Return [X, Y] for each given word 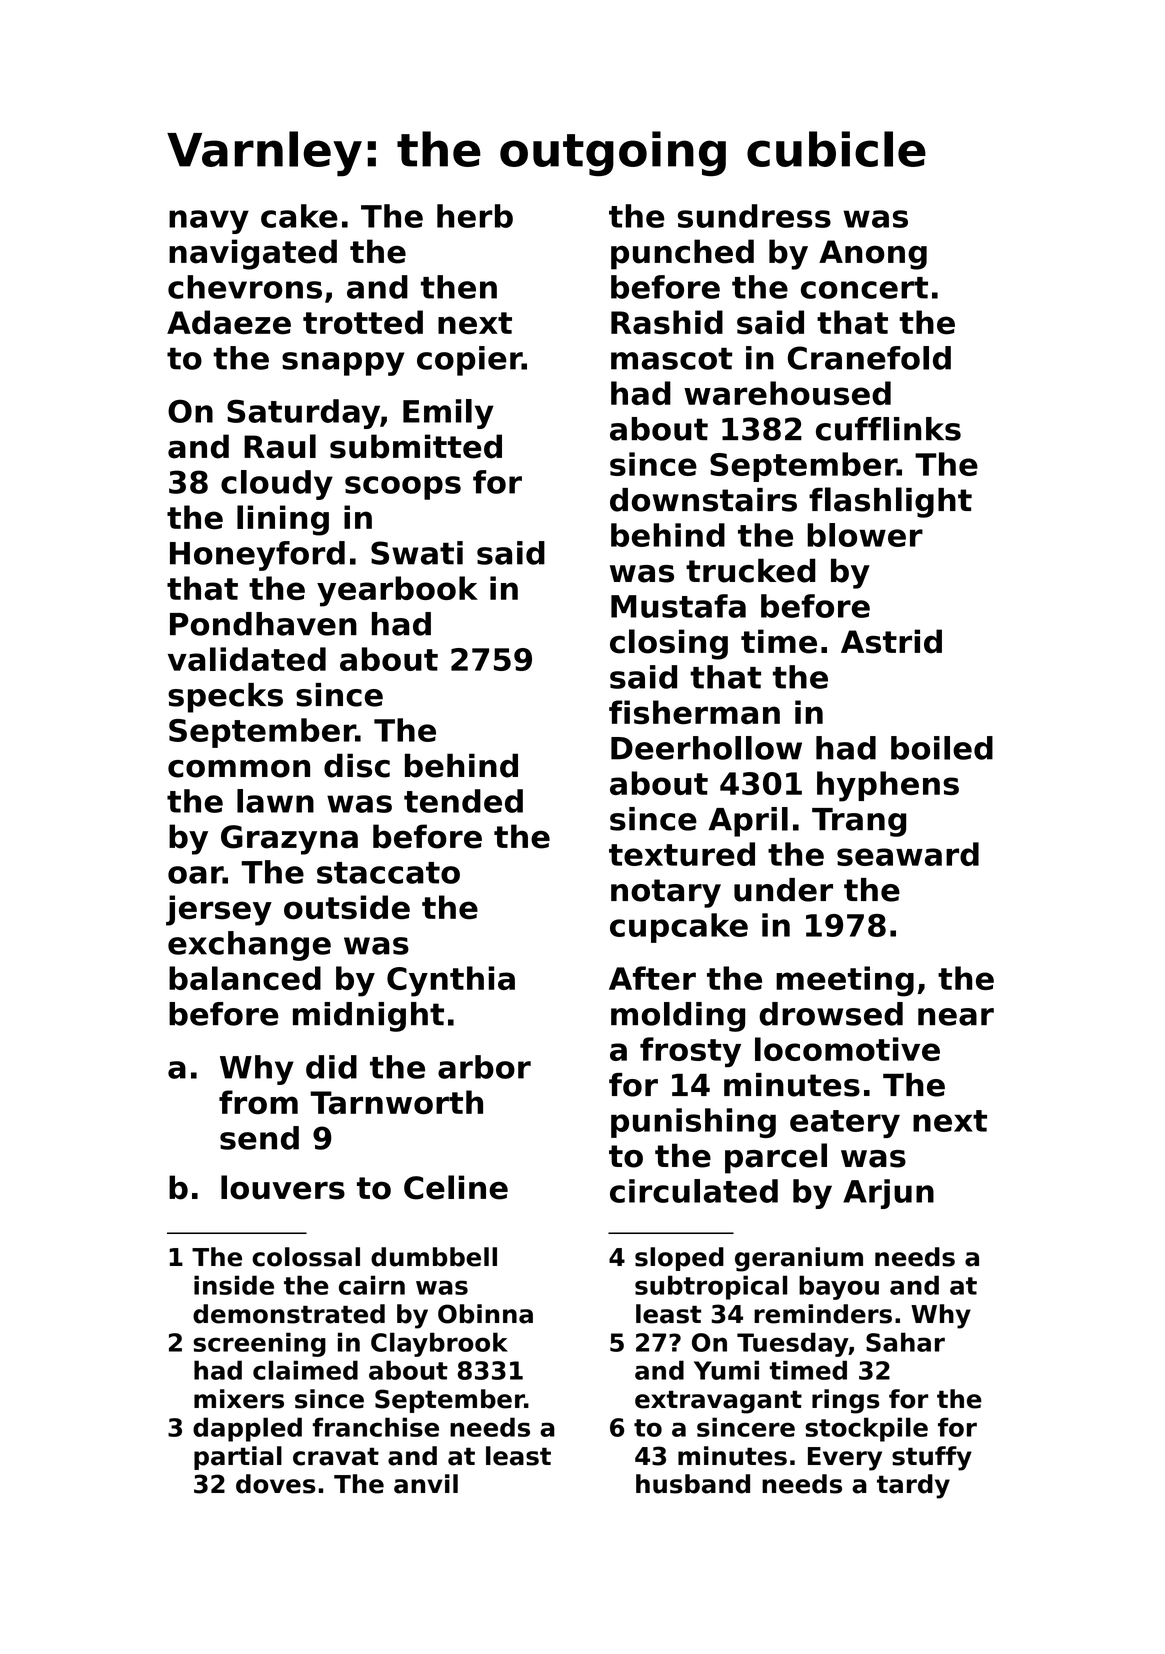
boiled [942, 748]
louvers [283, 1187]
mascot [671, 359]
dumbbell [434, 1257]
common [239, 769]
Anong [873, 255]
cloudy [277, 485]
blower [865, 535]
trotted [363, 322]
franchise [375, 1427]
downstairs [703, 500]
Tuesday [793, 1344]
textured [682, 854]
